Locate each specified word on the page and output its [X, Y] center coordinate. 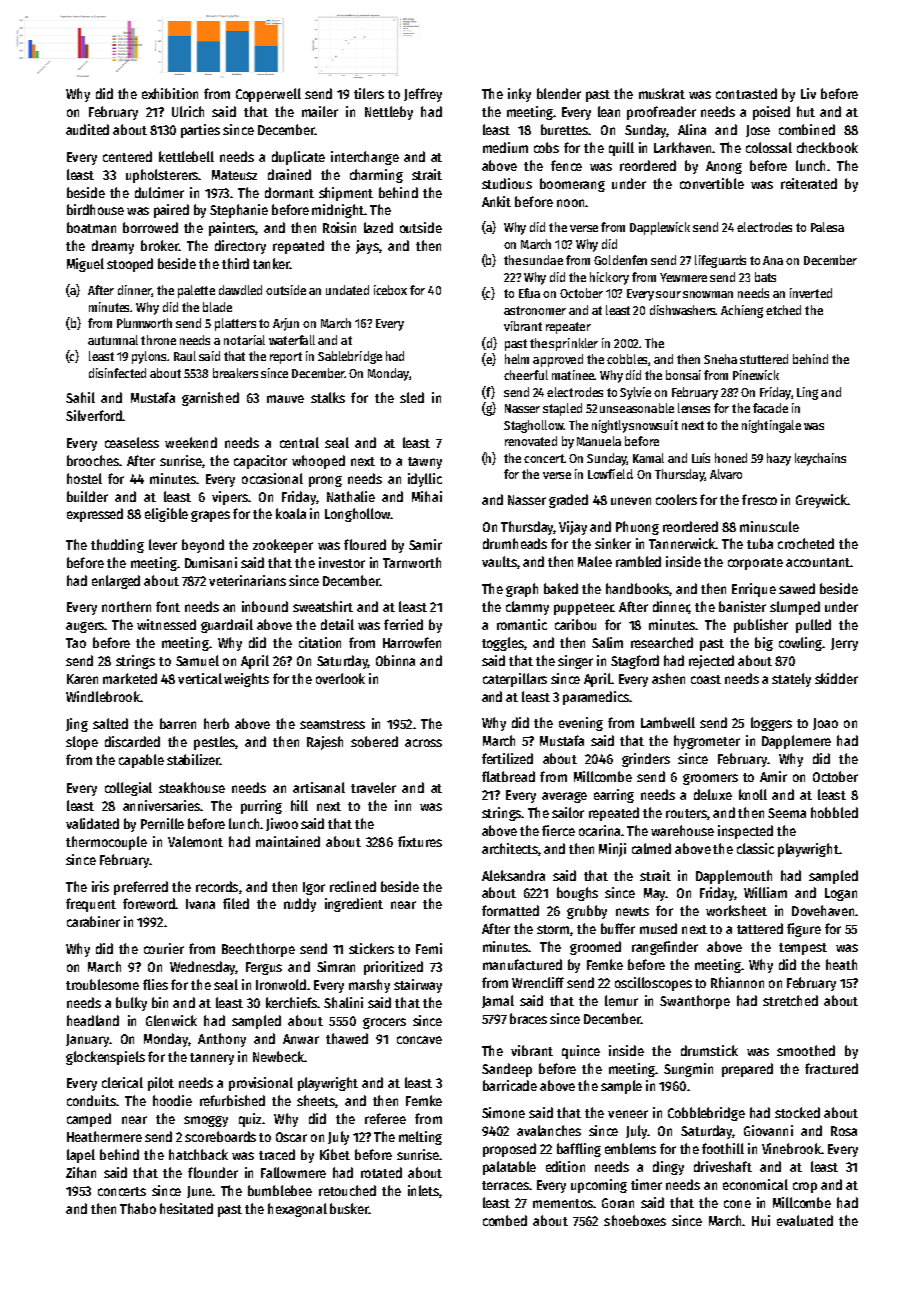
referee [385, 1118]
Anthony [222, 1040]
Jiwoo [282, 824]
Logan [841, 894]
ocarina [599, 830]
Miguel [85, 265]
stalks [328, 397]
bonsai [683, 375]
